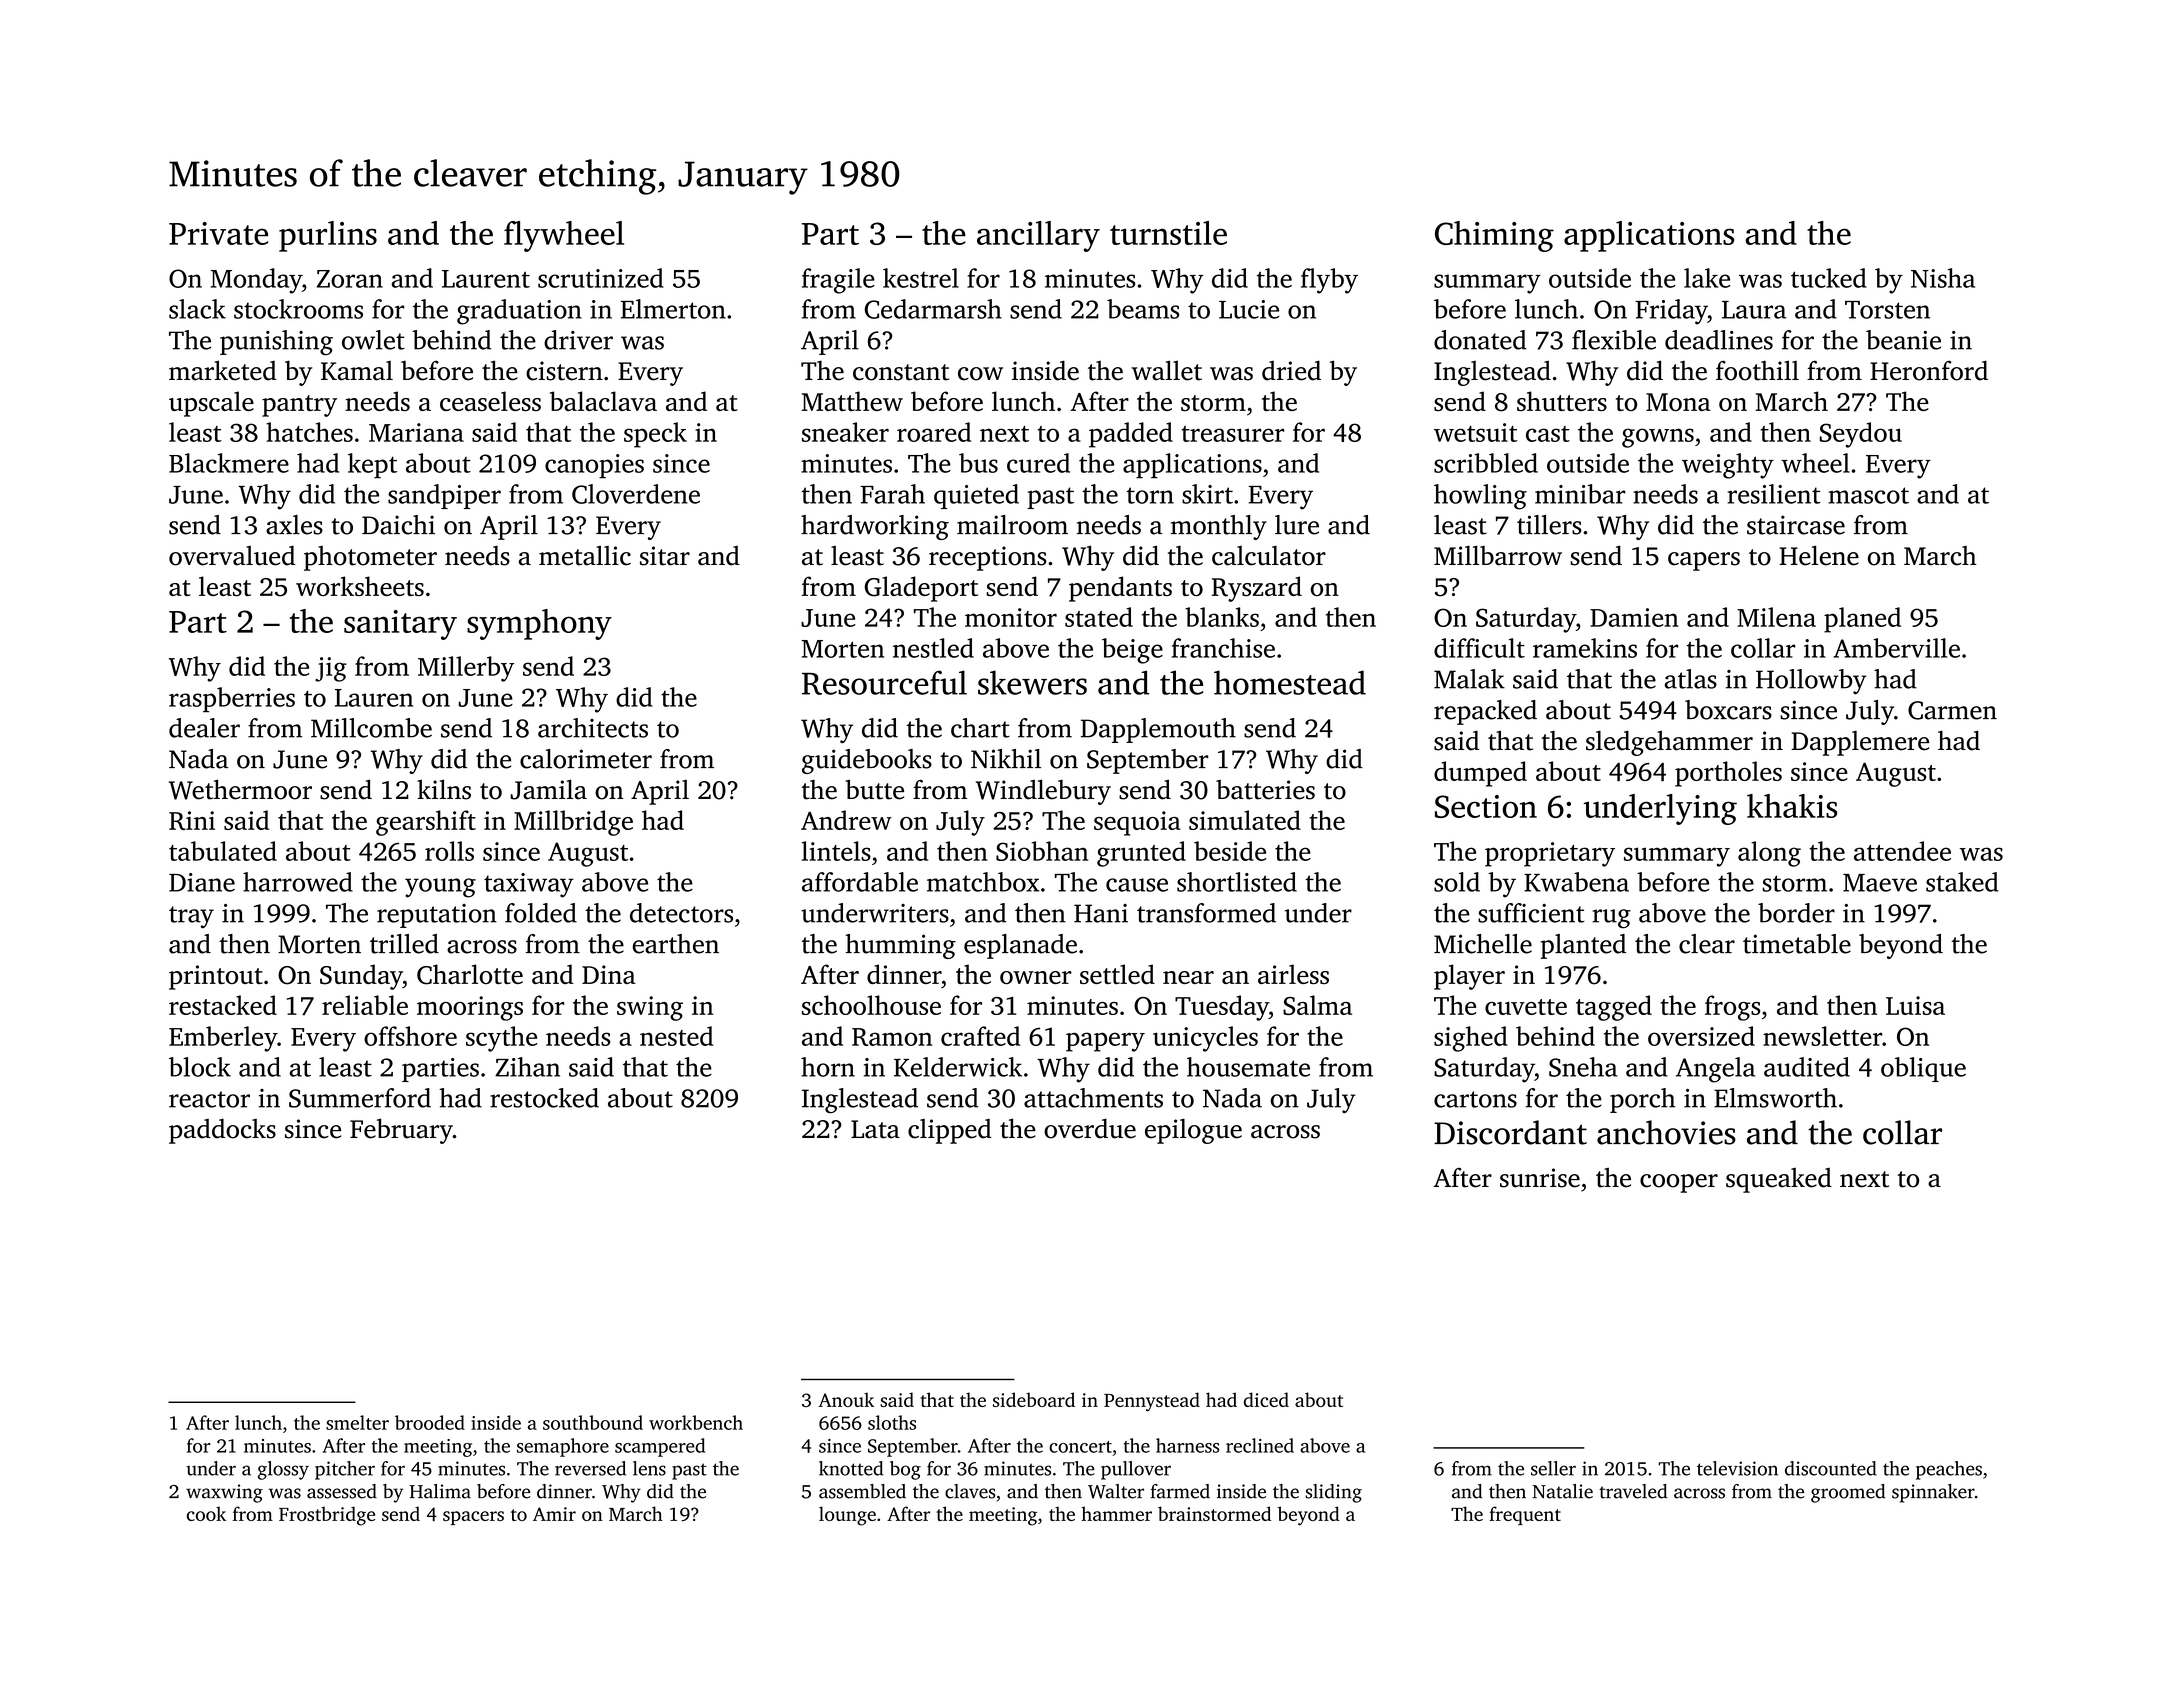  What do you see at coordinates (1525, 1515) in the screenshot?
I see `frequent` at bounding box center [1525, 1515].
